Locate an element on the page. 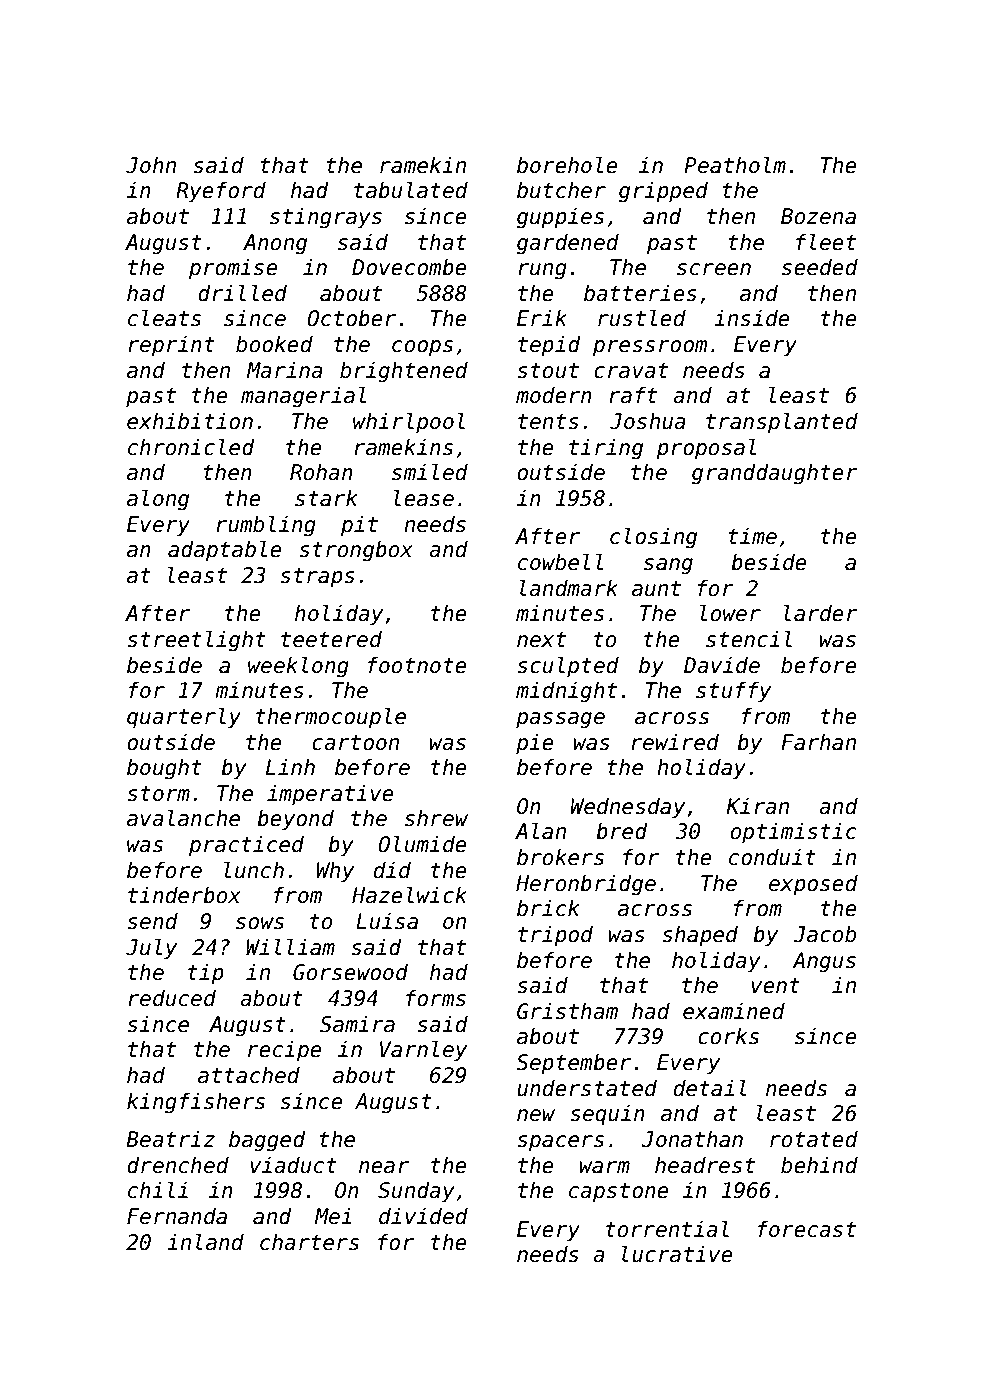 The image size is (984, 1397). Angus is located at coordinates (824, 962).
